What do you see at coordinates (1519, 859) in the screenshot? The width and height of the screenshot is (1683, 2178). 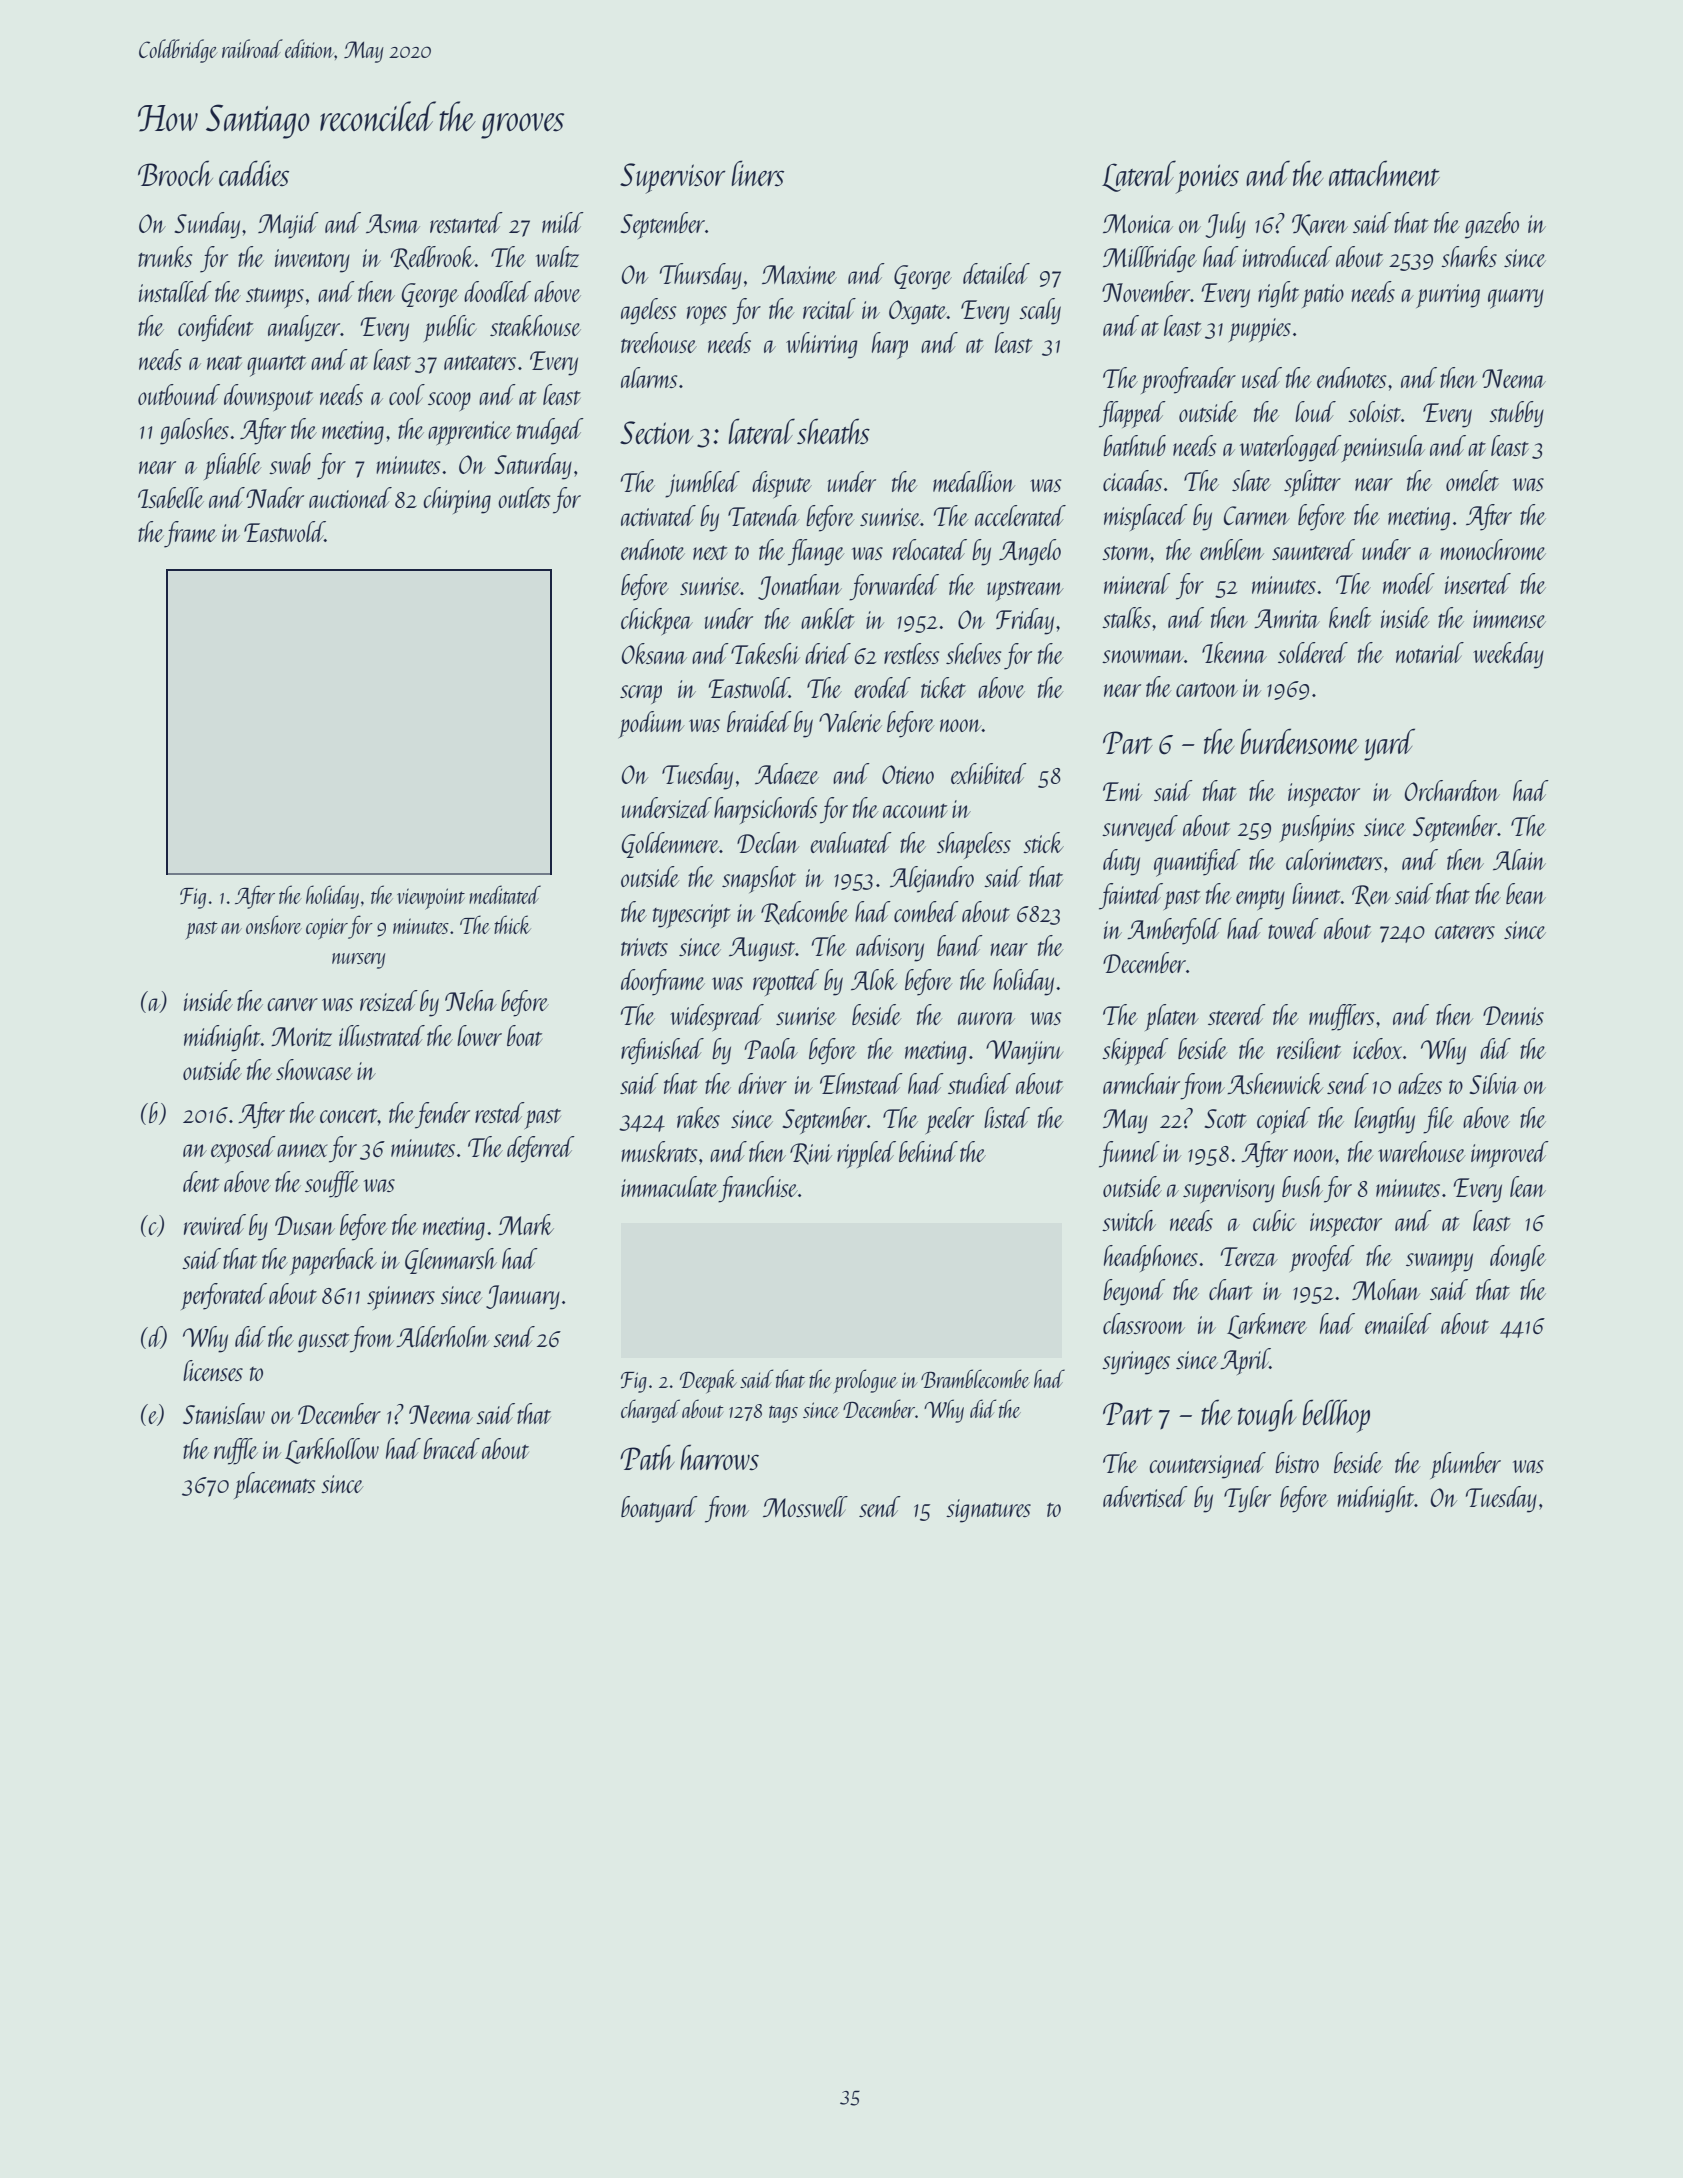 I see `Alain` at bounding box center [1519, 859].
